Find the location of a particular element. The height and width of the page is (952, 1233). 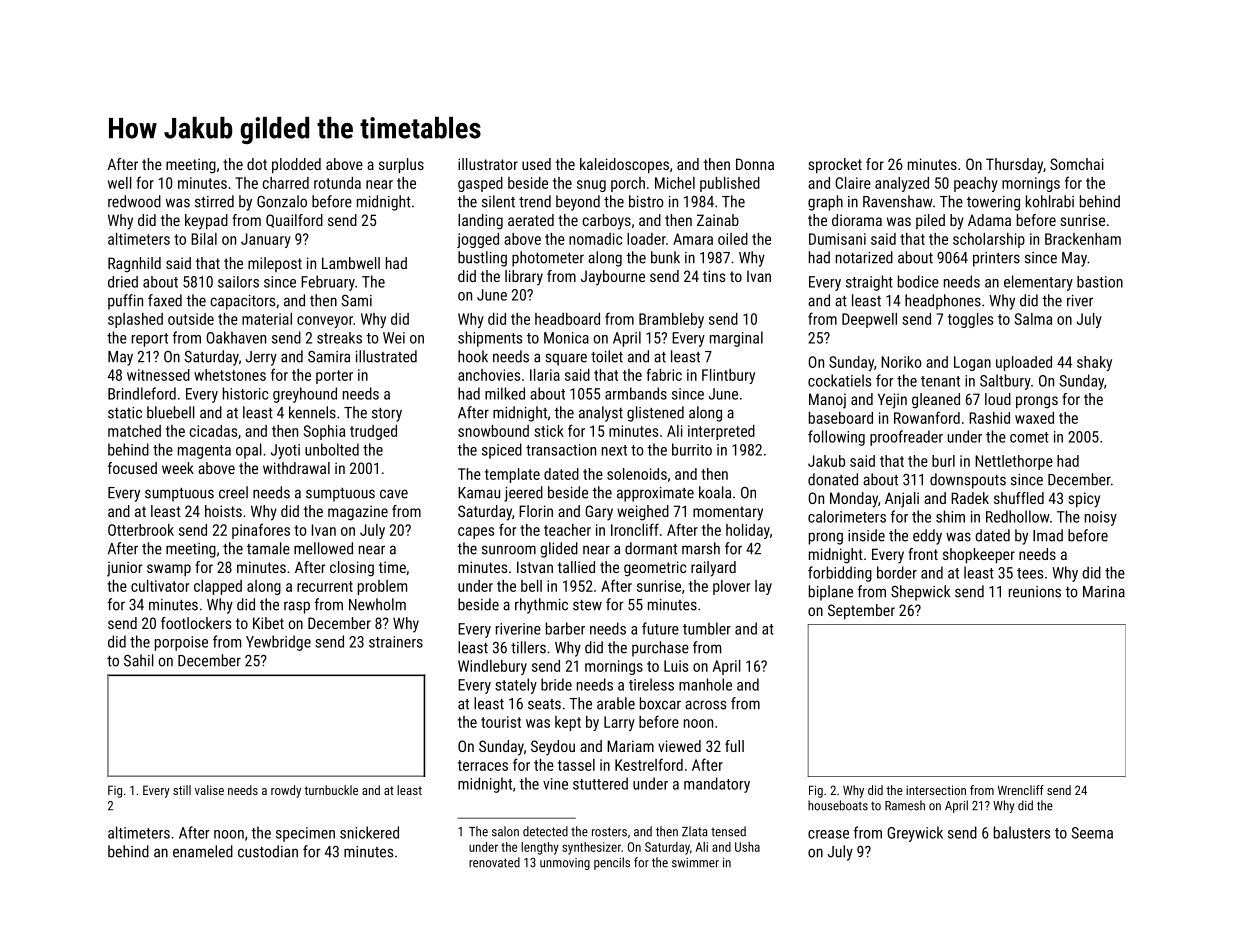

Brambleby is located at coordinates (671, 320).
